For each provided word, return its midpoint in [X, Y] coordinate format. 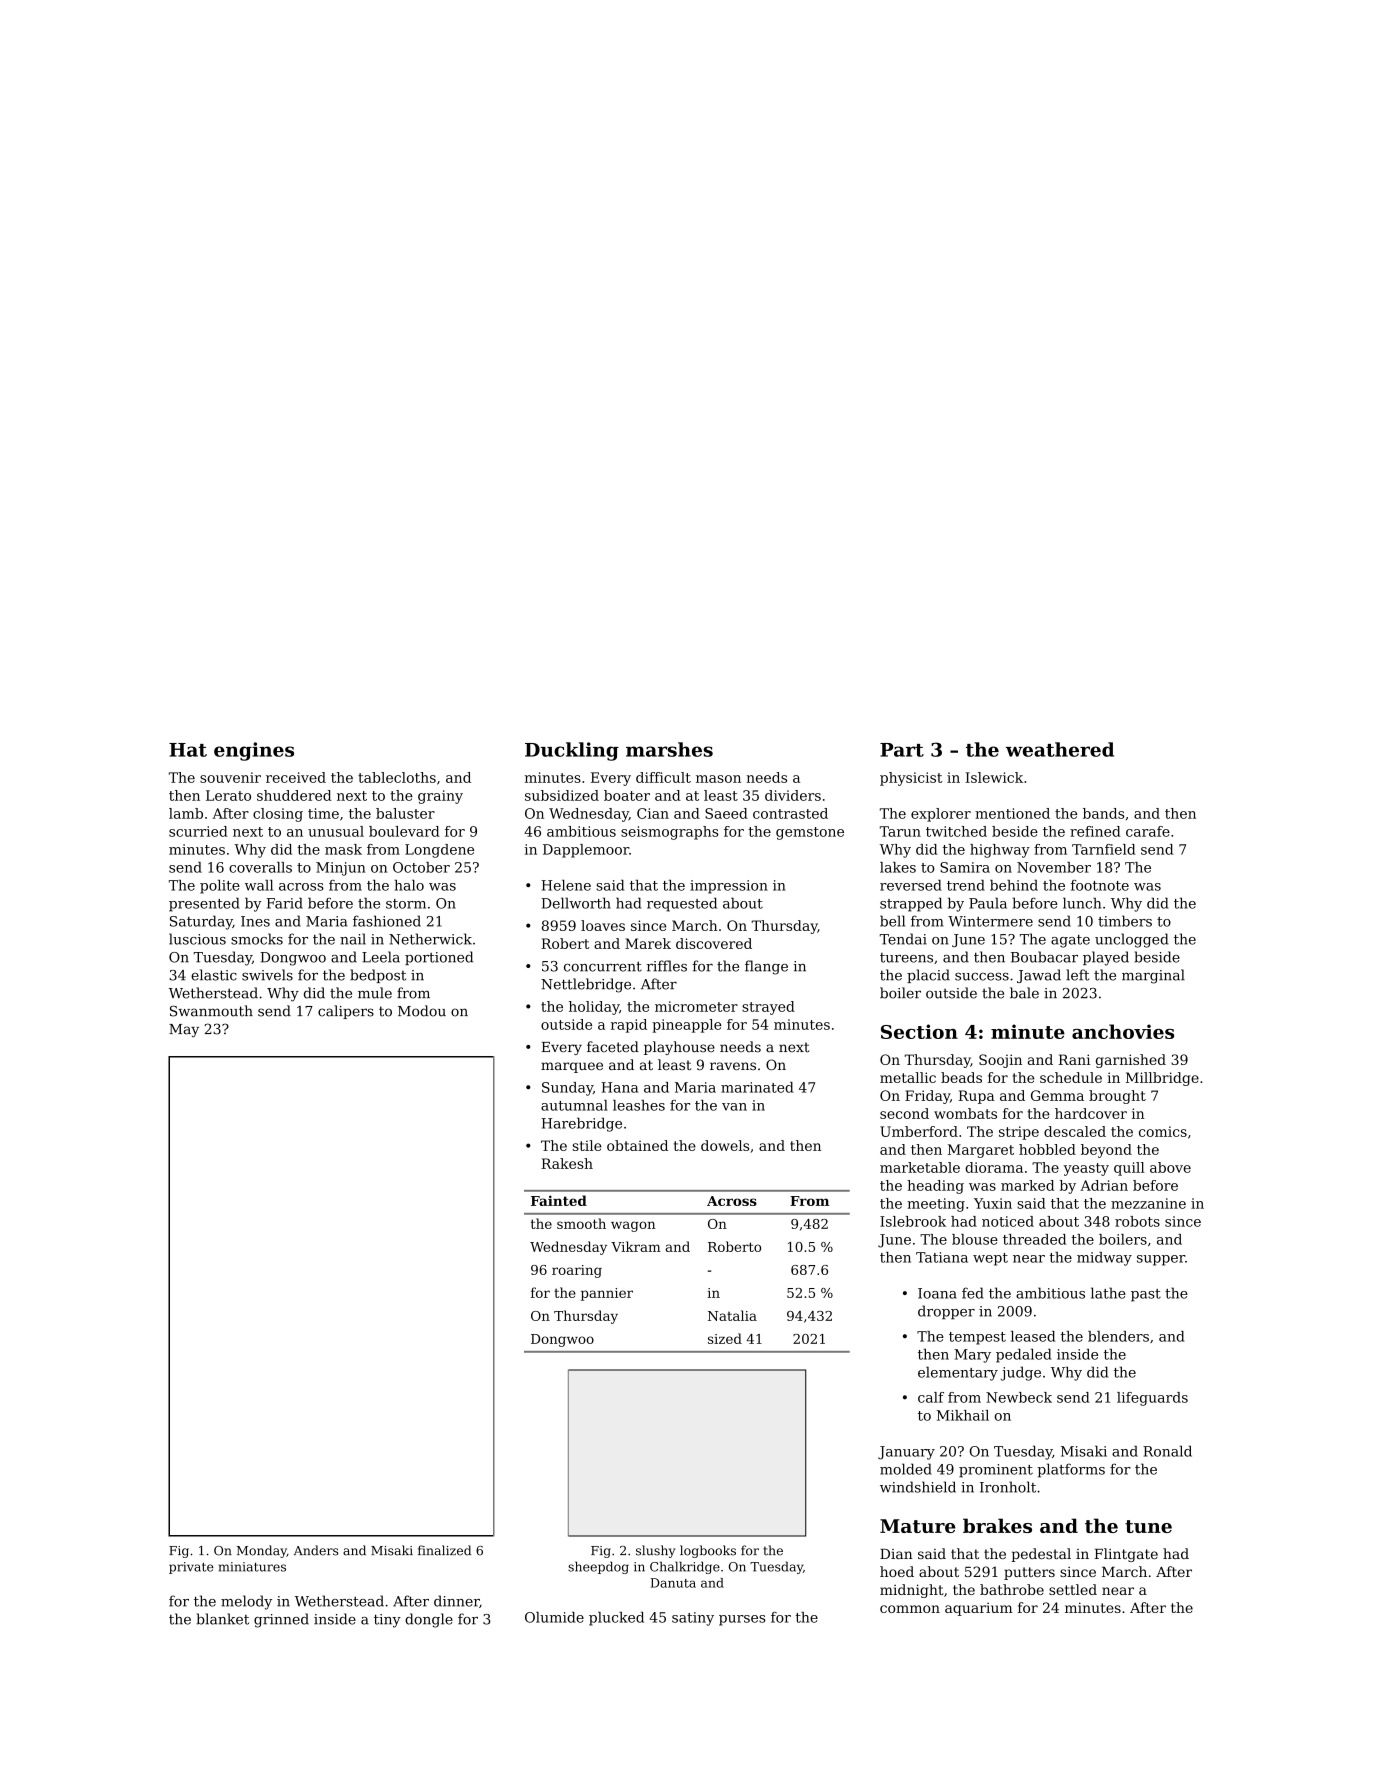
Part [902, 750]
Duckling [572, 751]
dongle [429, 1620]
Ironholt [1008, 1487]
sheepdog [598, 1567]
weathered [1060, 749]
